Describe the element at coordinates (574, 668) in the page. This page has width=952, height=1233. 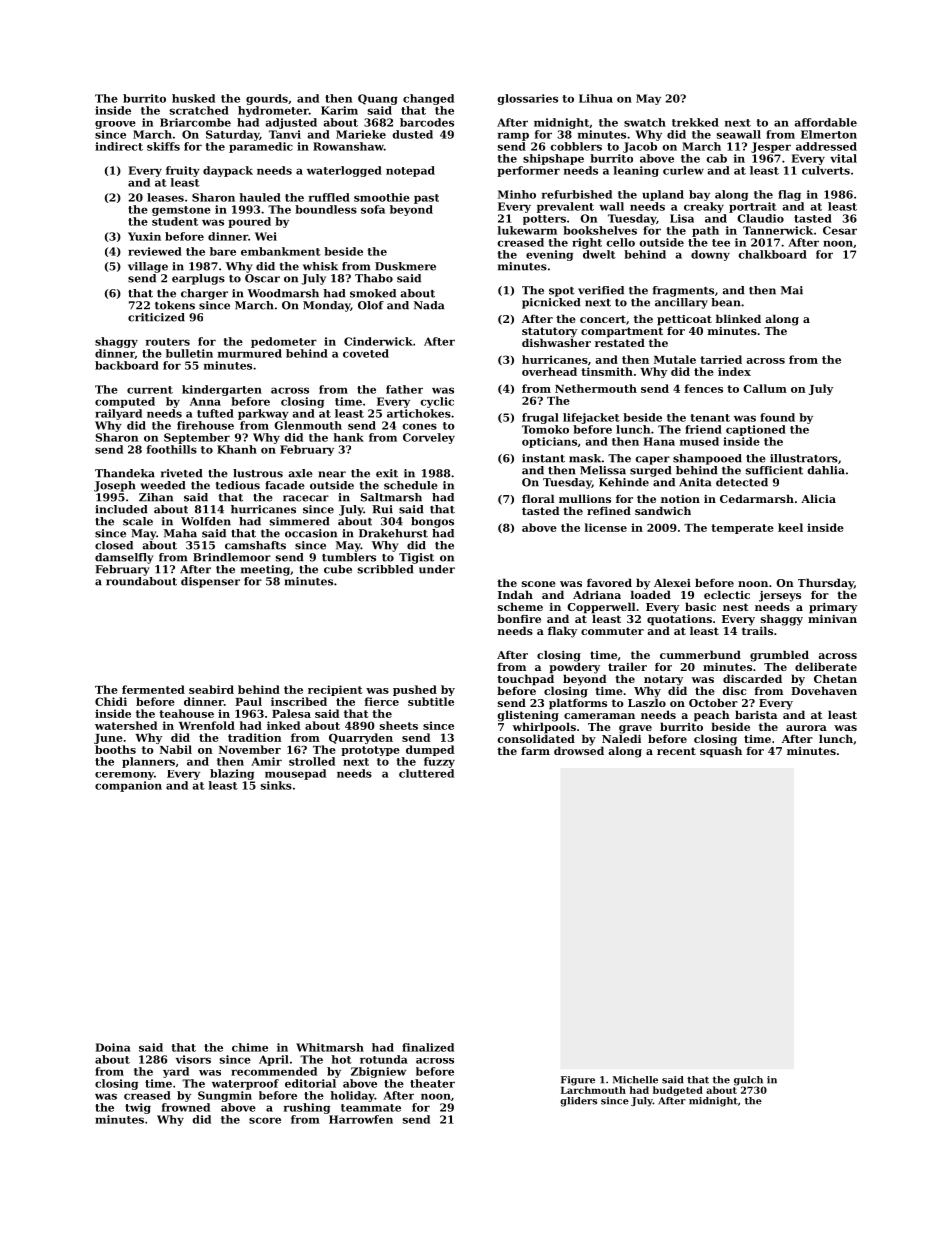
I see `powdery` at that location.
